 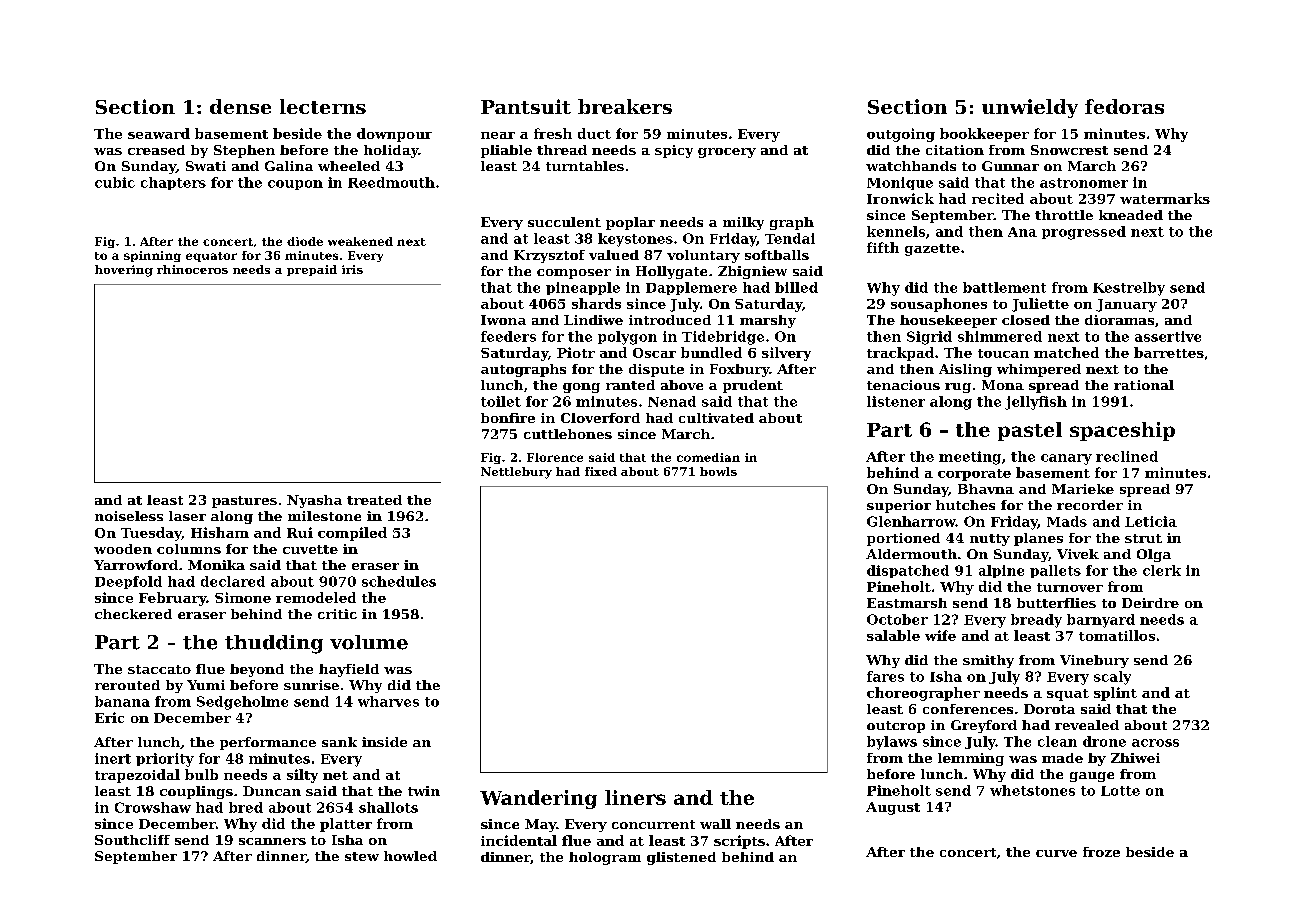 What do you see at coordinates (399, 581) in the image?
I see `schedules` at bounding box center [399, 581].
